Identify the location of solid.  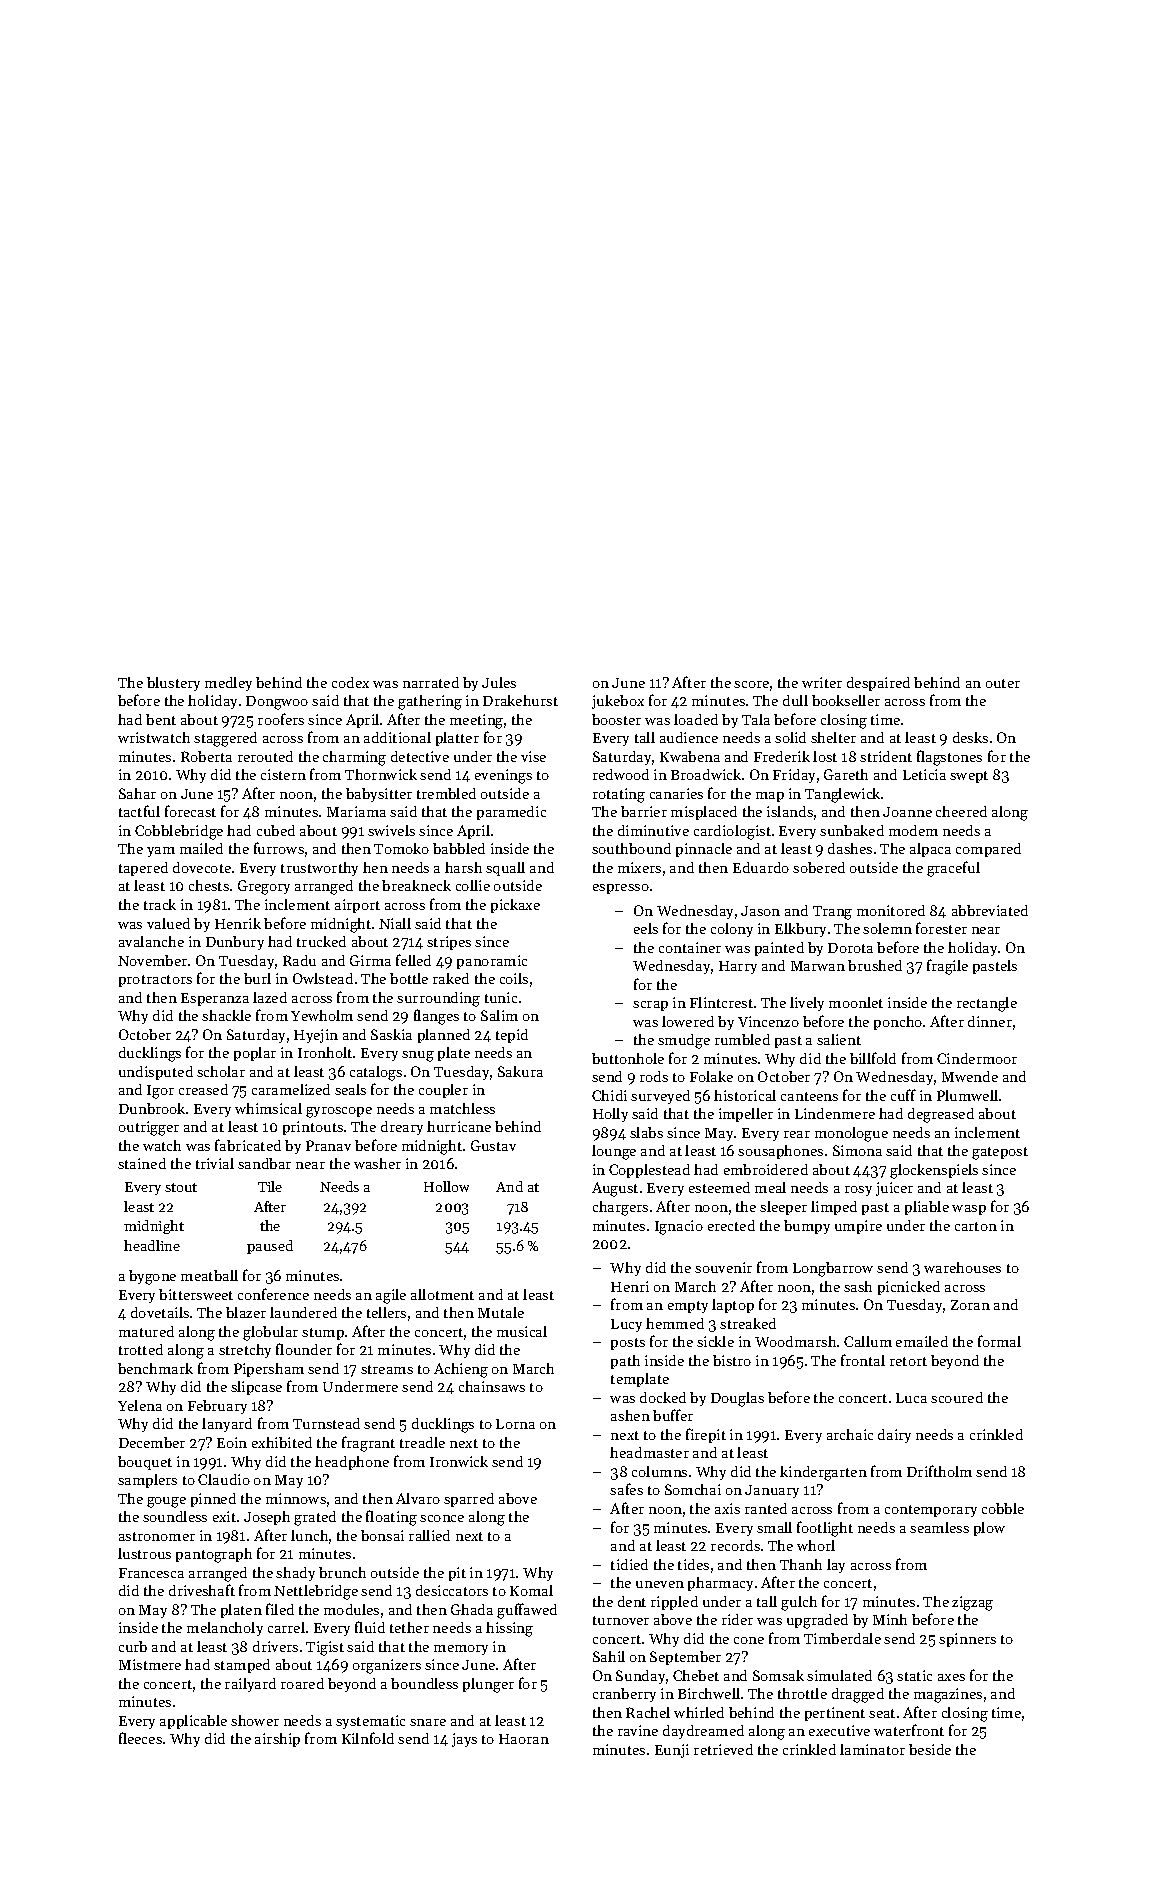
(790, 737).
